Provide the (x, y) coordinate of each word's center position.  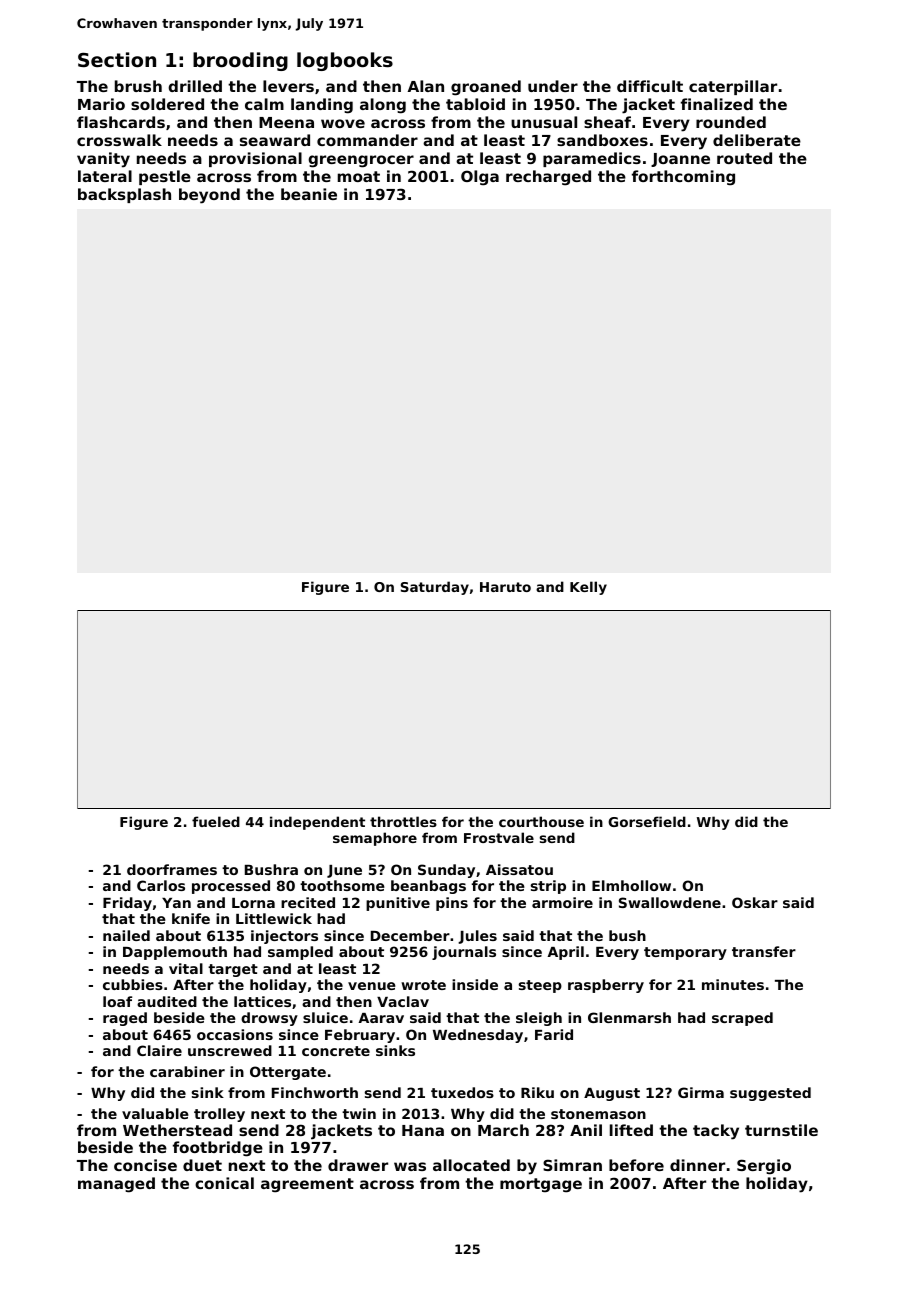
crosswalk (119, 140)
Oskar (755, 902)
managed (116, 1185)
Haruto (505, 587)
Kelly (588, 588)
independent (317, 823)
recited (308, 902)
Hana (423, 1130)
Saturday (435, 588)
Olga (480, 178)
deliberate (757, 140)
